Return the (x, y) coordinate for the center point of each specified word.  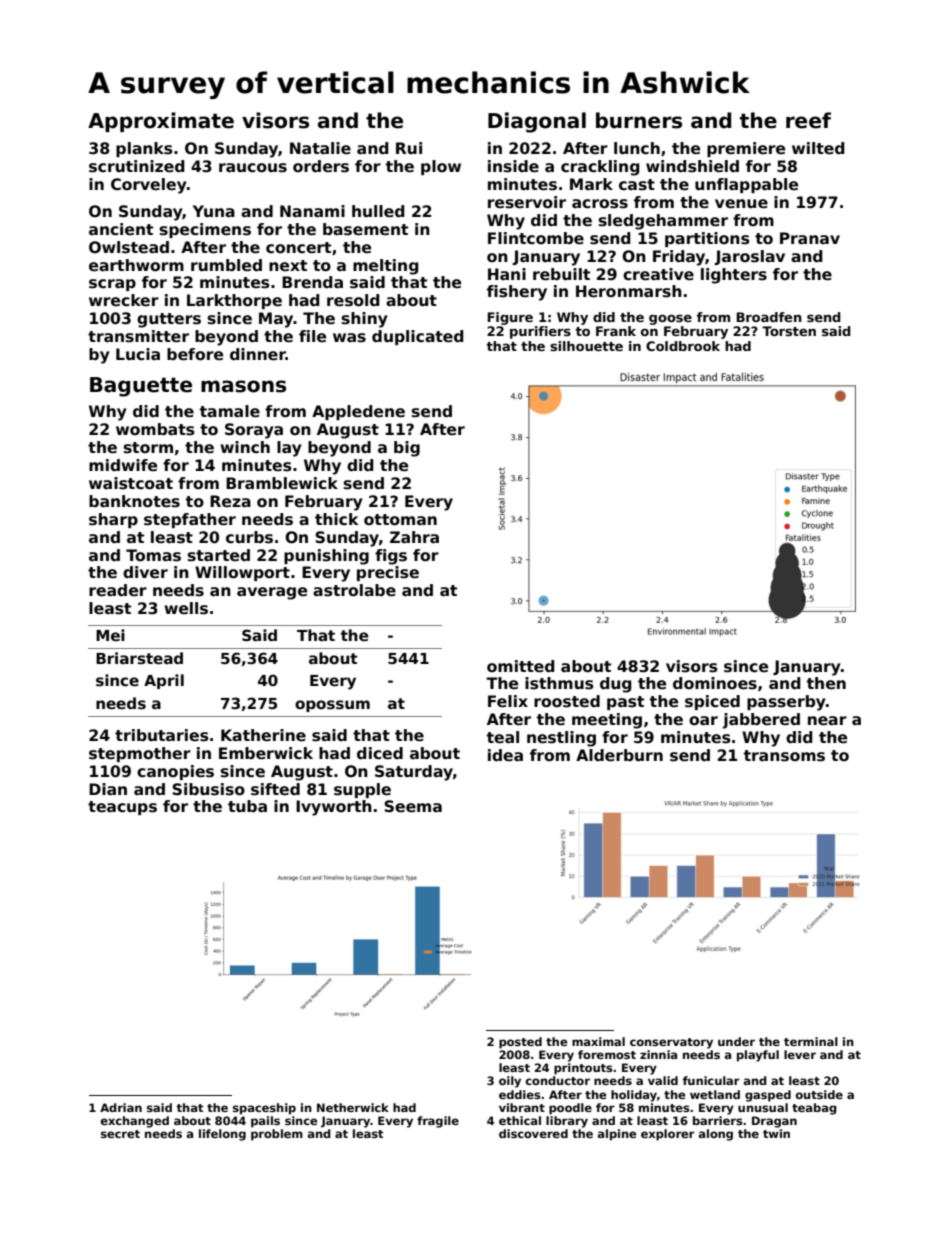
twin (776, 1133)
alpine (617, 1135)
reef (808, 120)
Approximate (161, 122)
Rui (409, 148)
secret (120, 1134)
